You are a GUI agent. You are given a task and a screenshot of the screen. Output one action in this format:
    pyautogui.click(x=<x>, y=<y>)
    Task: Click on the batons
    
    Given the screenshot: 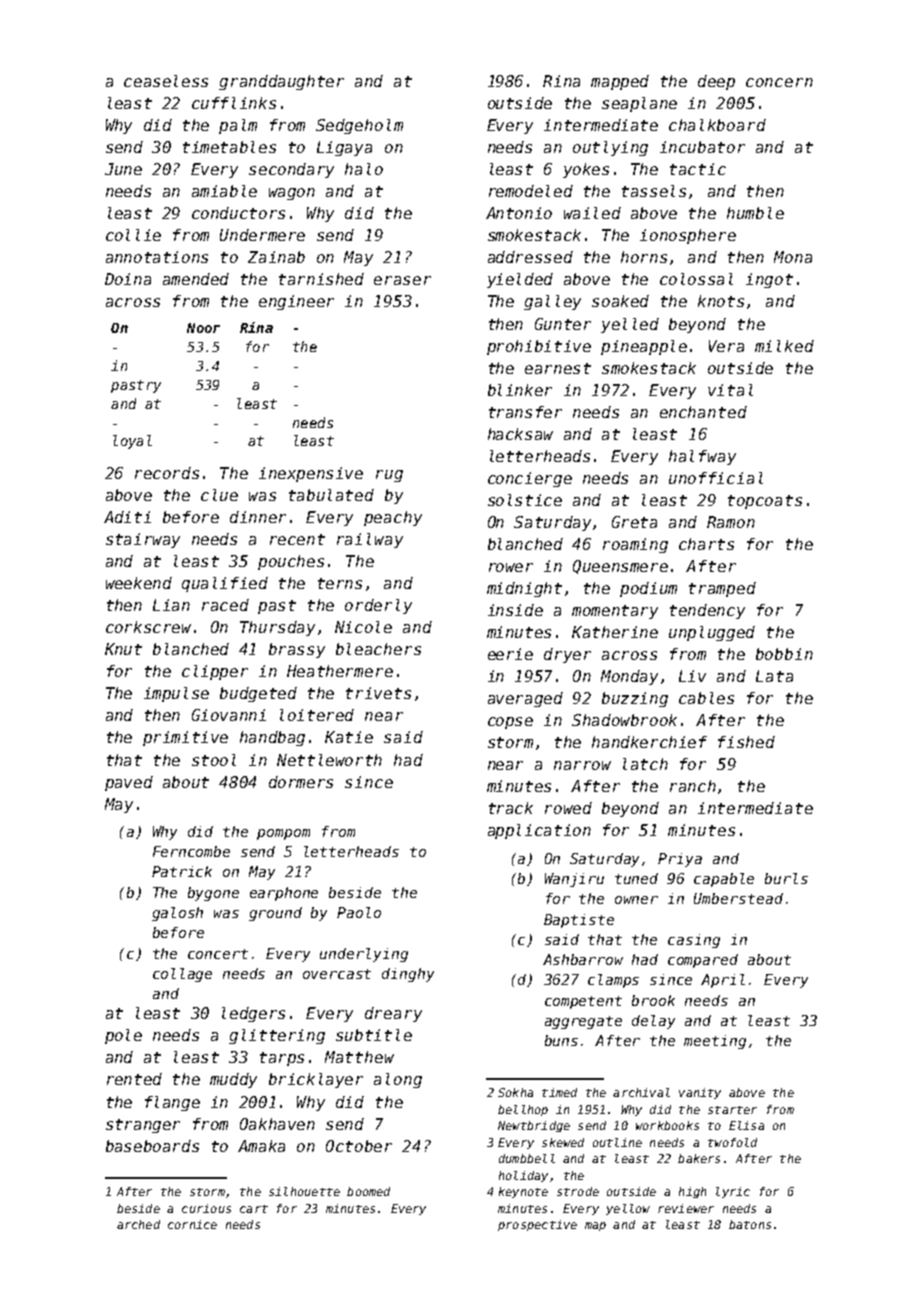 What is the action you would take?
    pyautogui.click(x=750, y=1224)
